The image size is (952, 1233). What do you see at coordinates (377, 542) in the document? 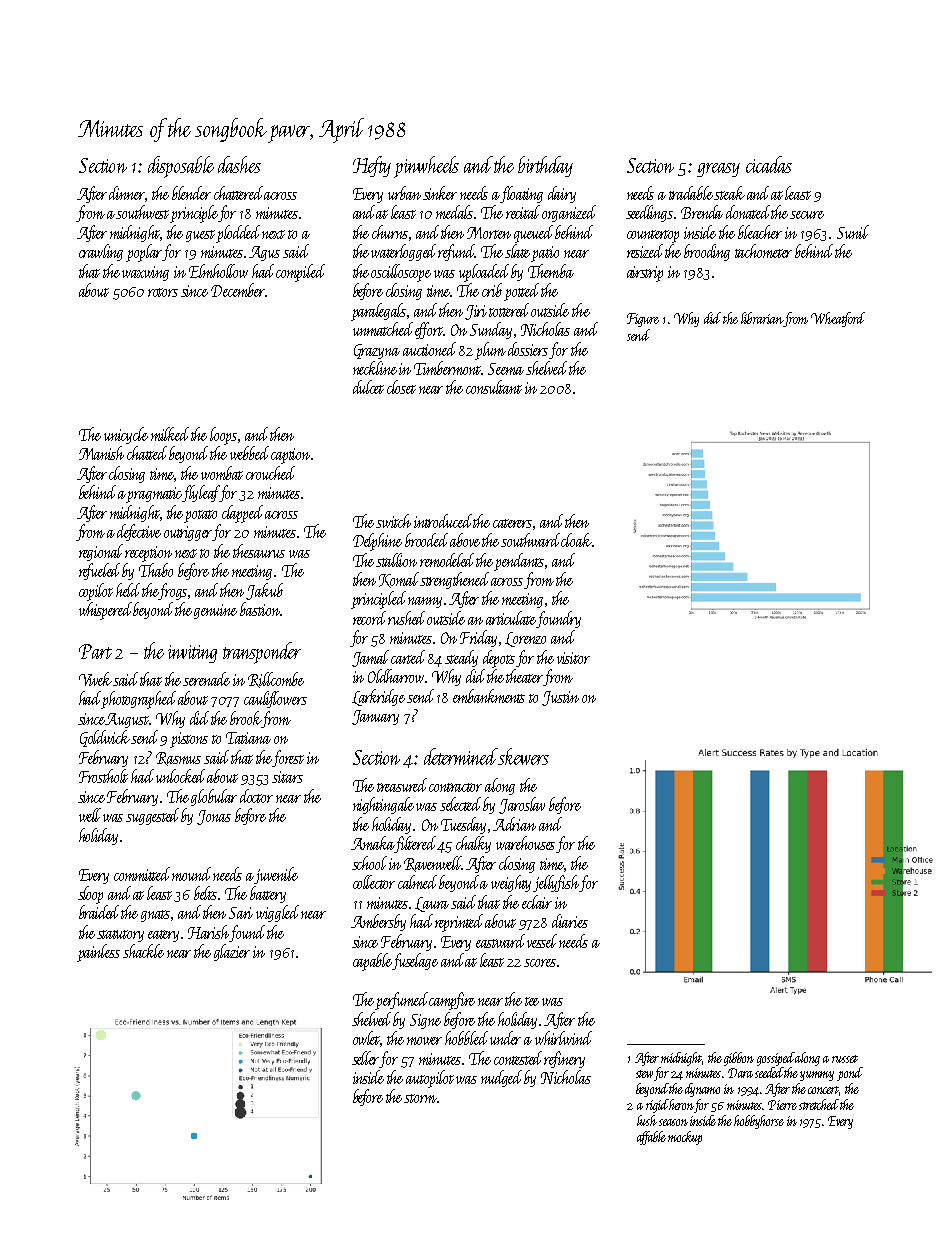
I see `Delphine` at bounding box center [377, 542].
